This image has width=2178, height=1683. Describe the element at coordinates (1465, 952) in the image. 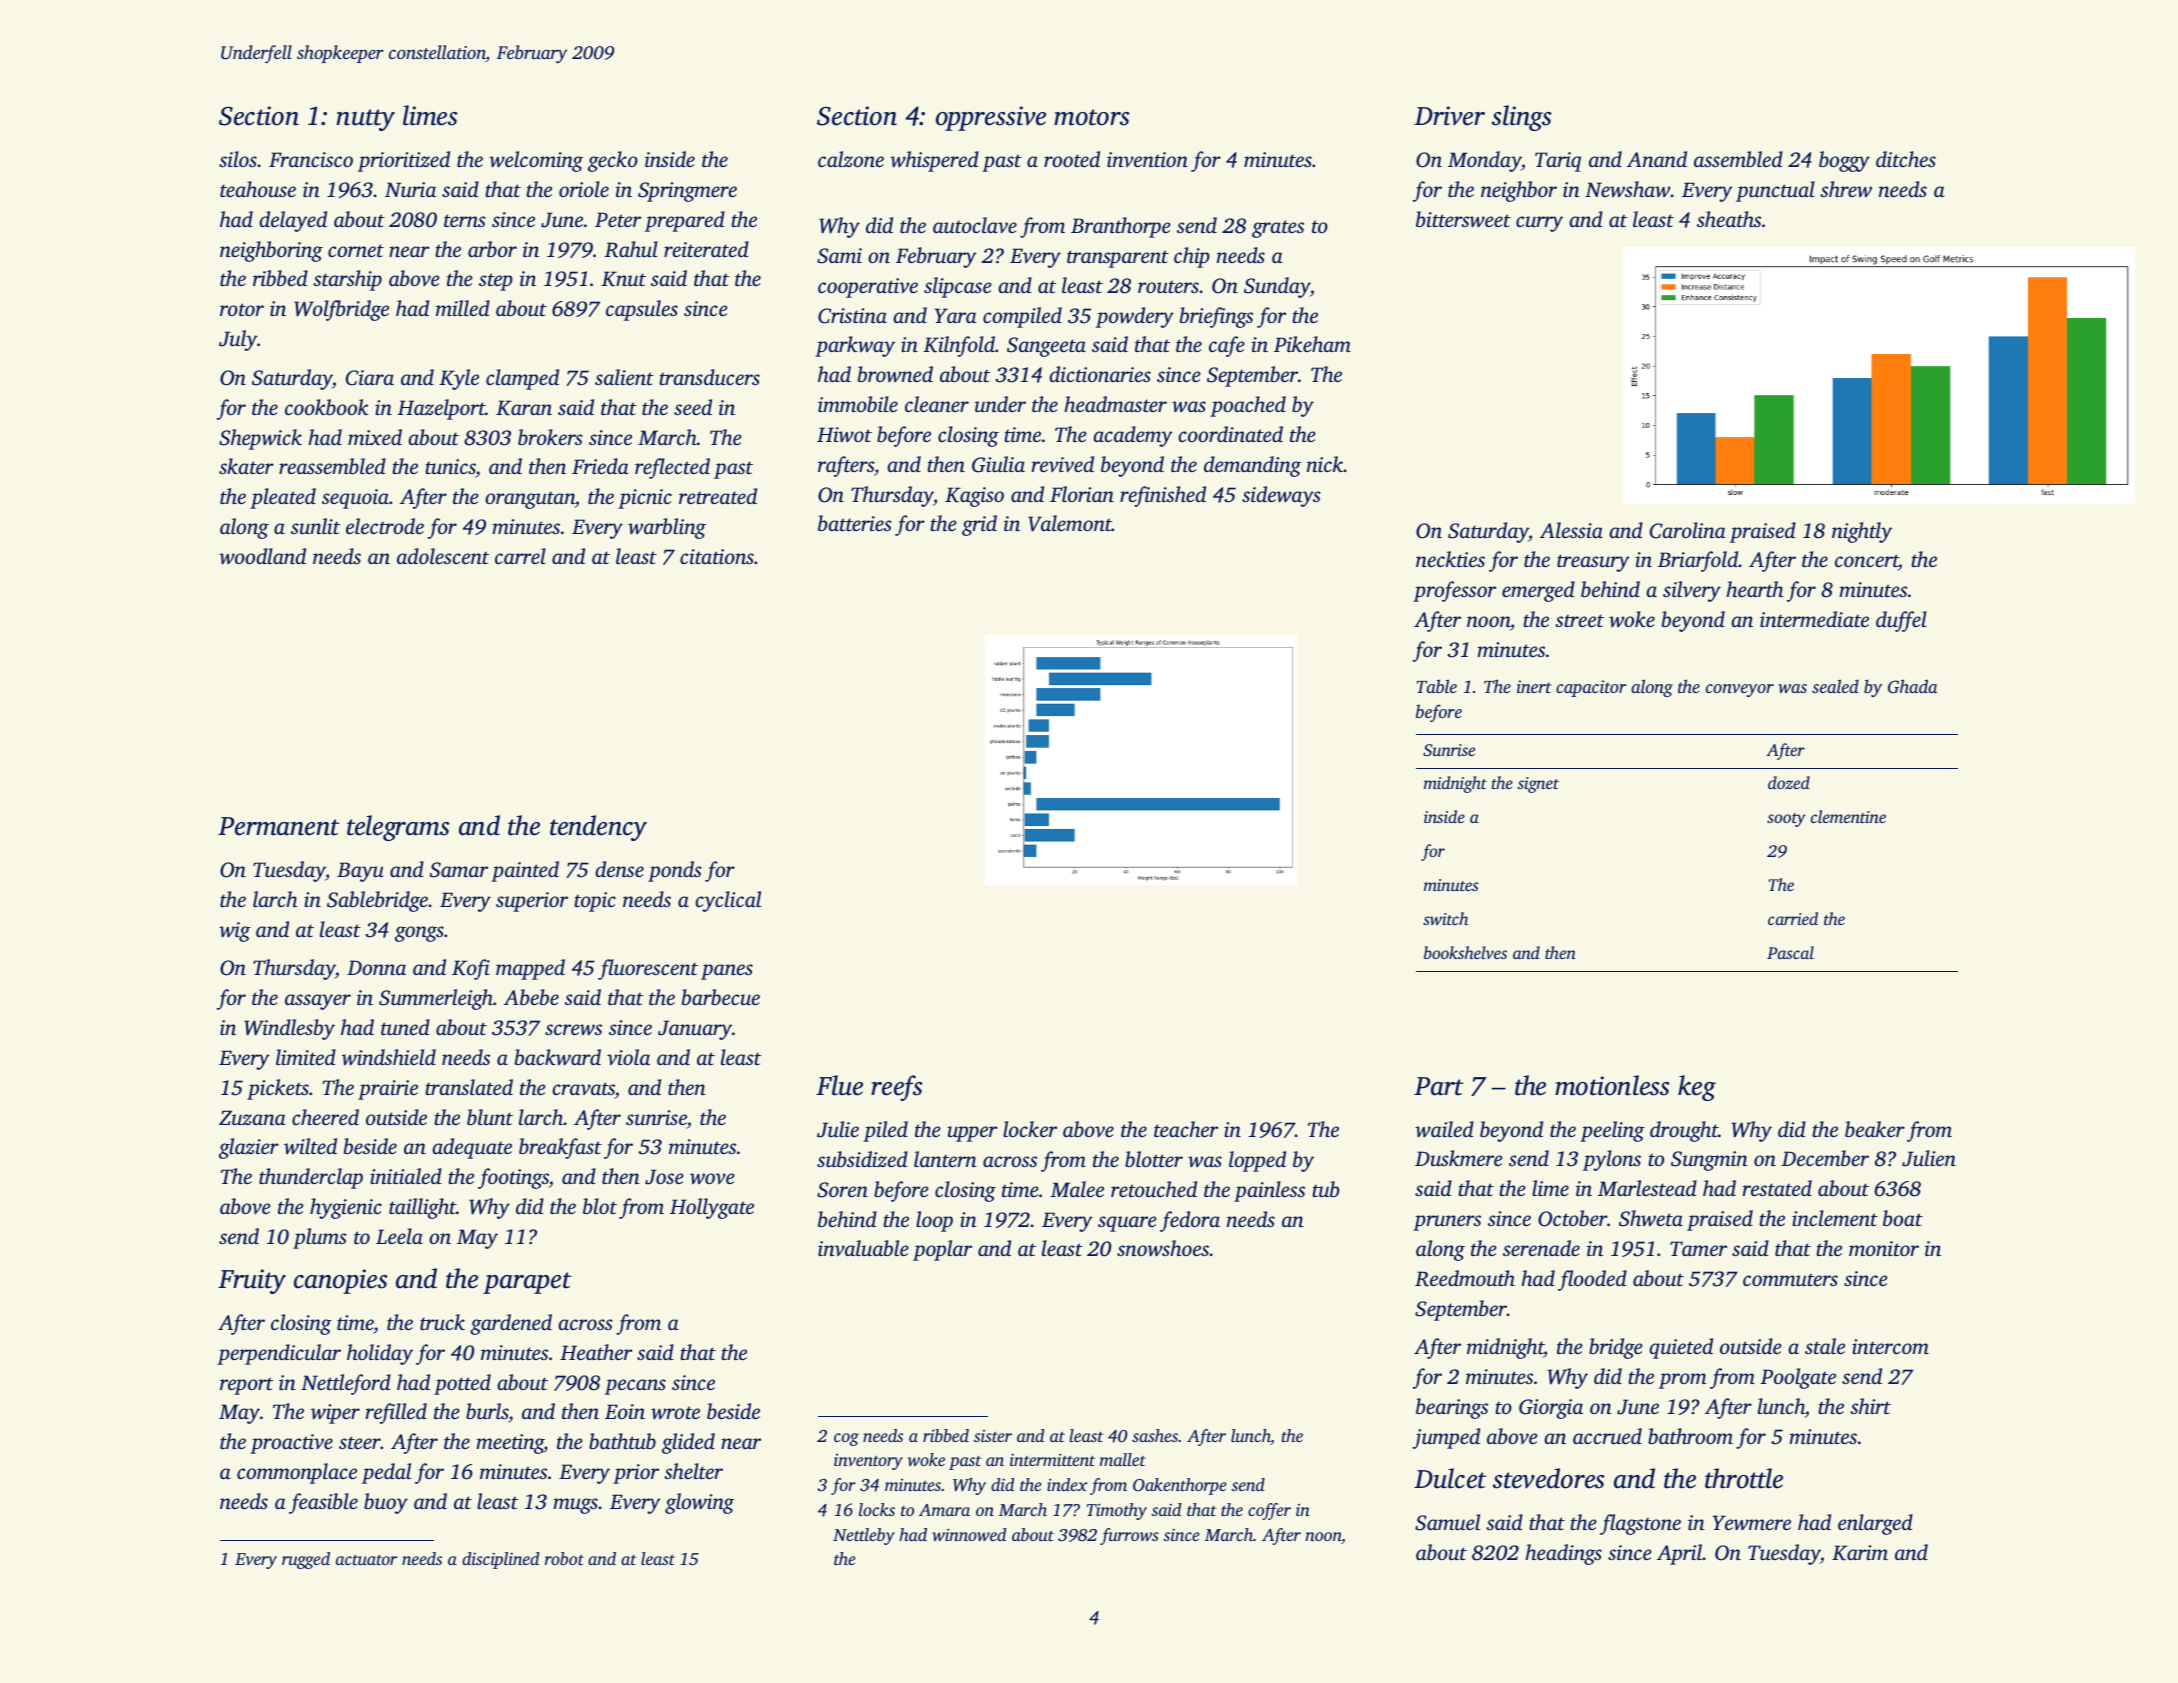

I see `bookshelves` at that location.
